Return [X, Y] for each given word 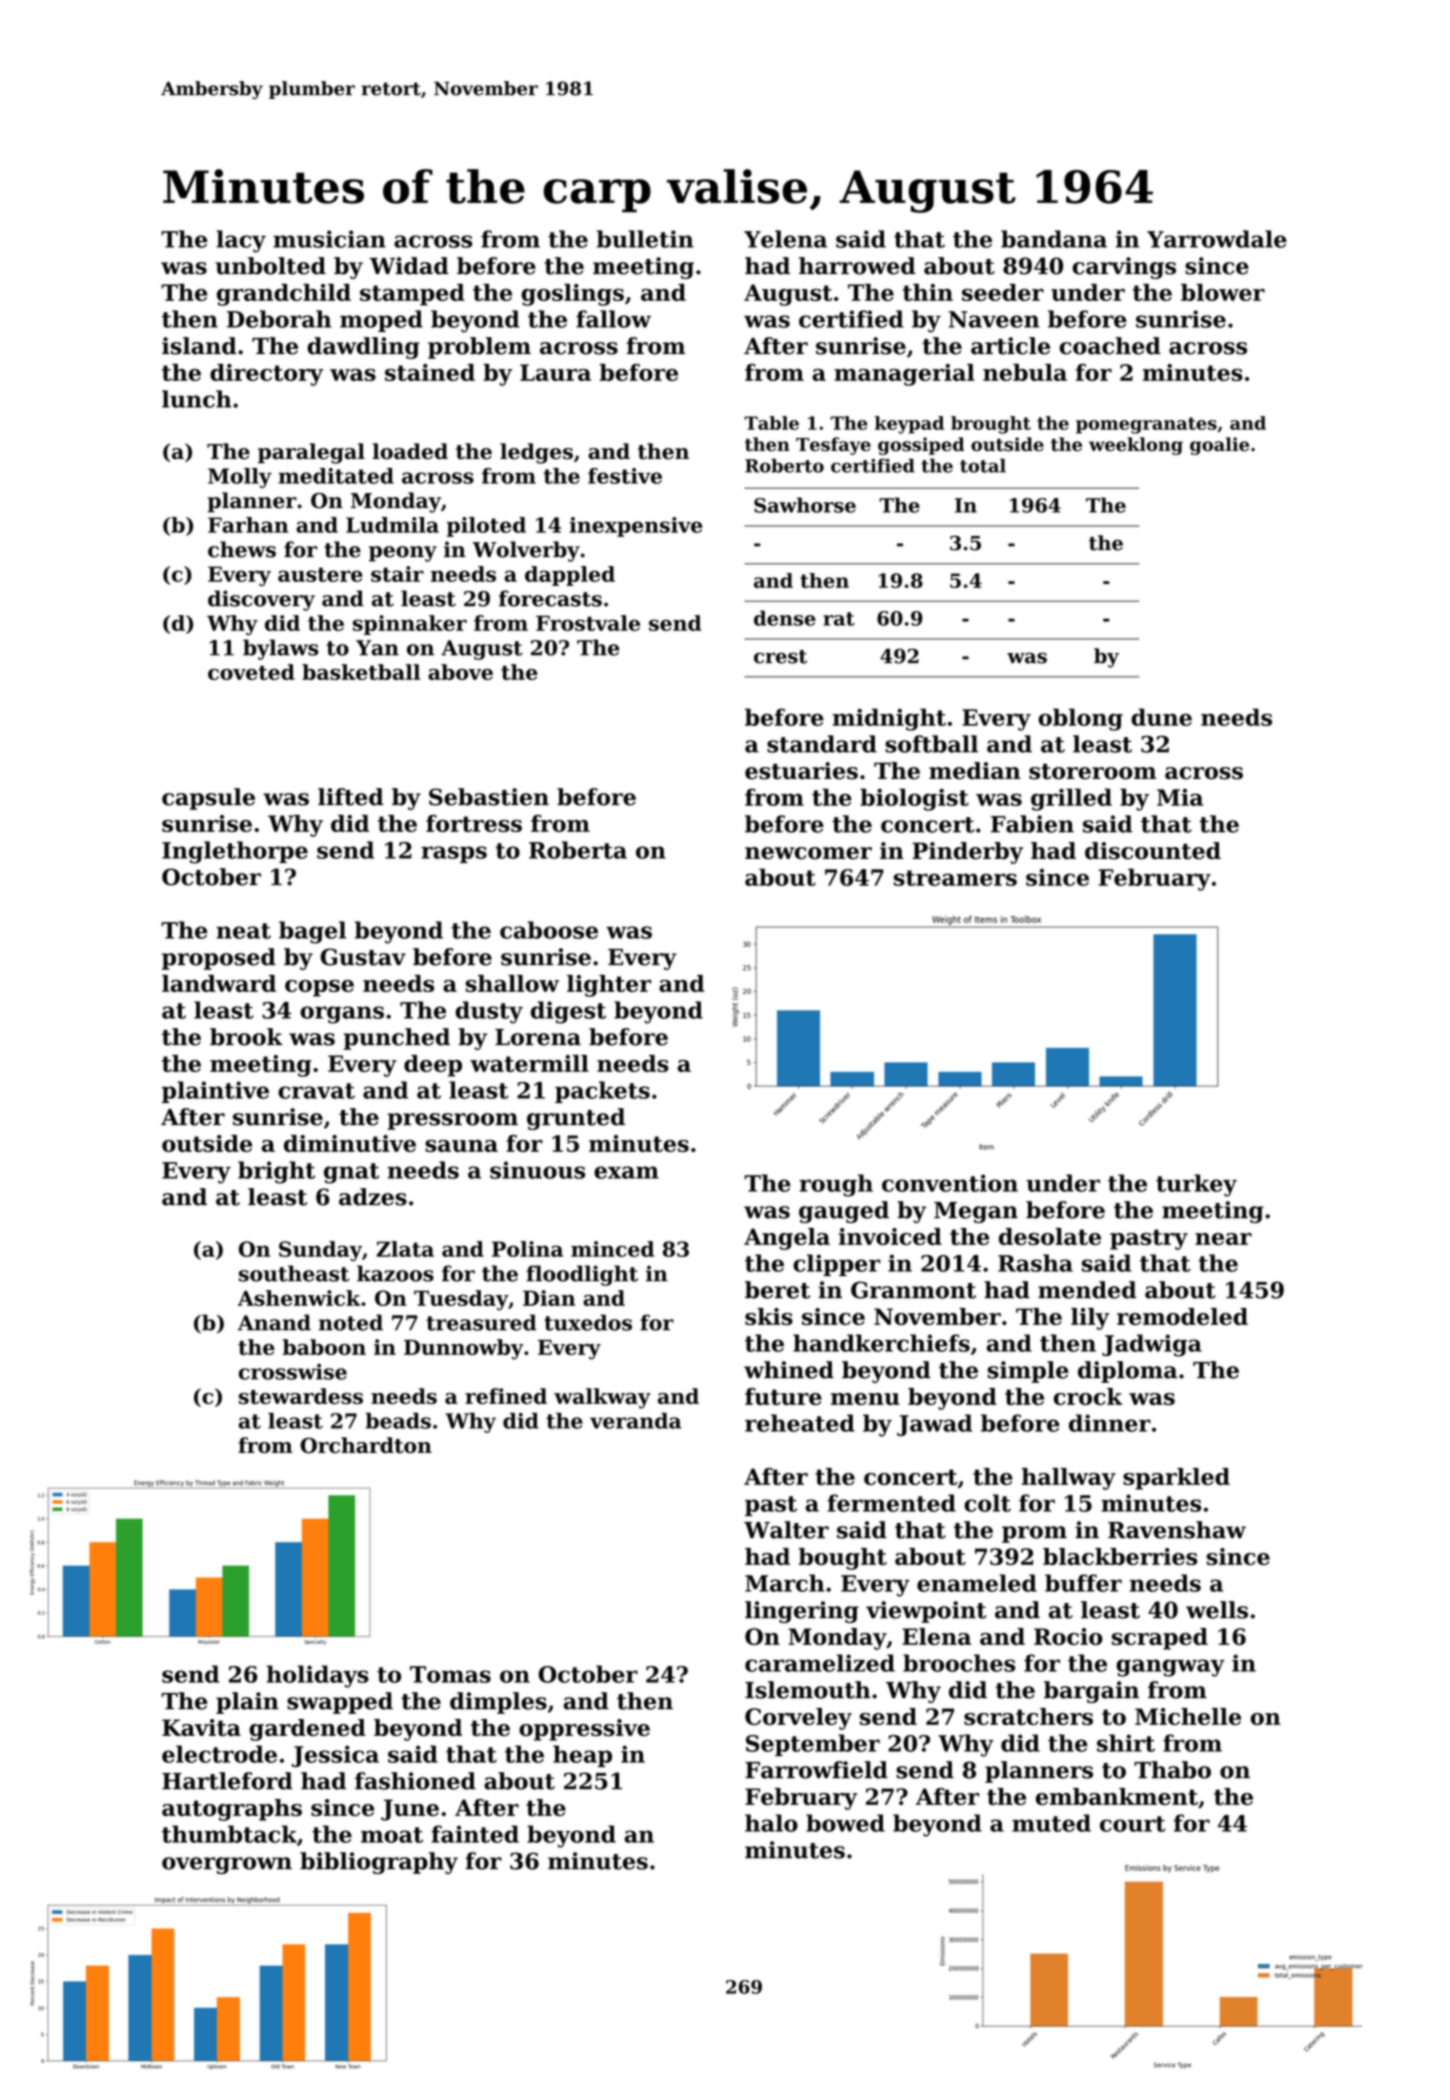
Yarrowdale [1217, 239]
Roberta [578, 850]
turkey [1196, 1185]
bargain [1091, 1692]
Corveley [798, 1719]
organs [342, 1015]
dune [1161, 717]
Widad [409, 266]
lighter [609, 986]
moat [392, 1835]
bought [843, 1559]
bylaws [280, 649]
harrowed [857, 266]
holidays [318, 1676]
